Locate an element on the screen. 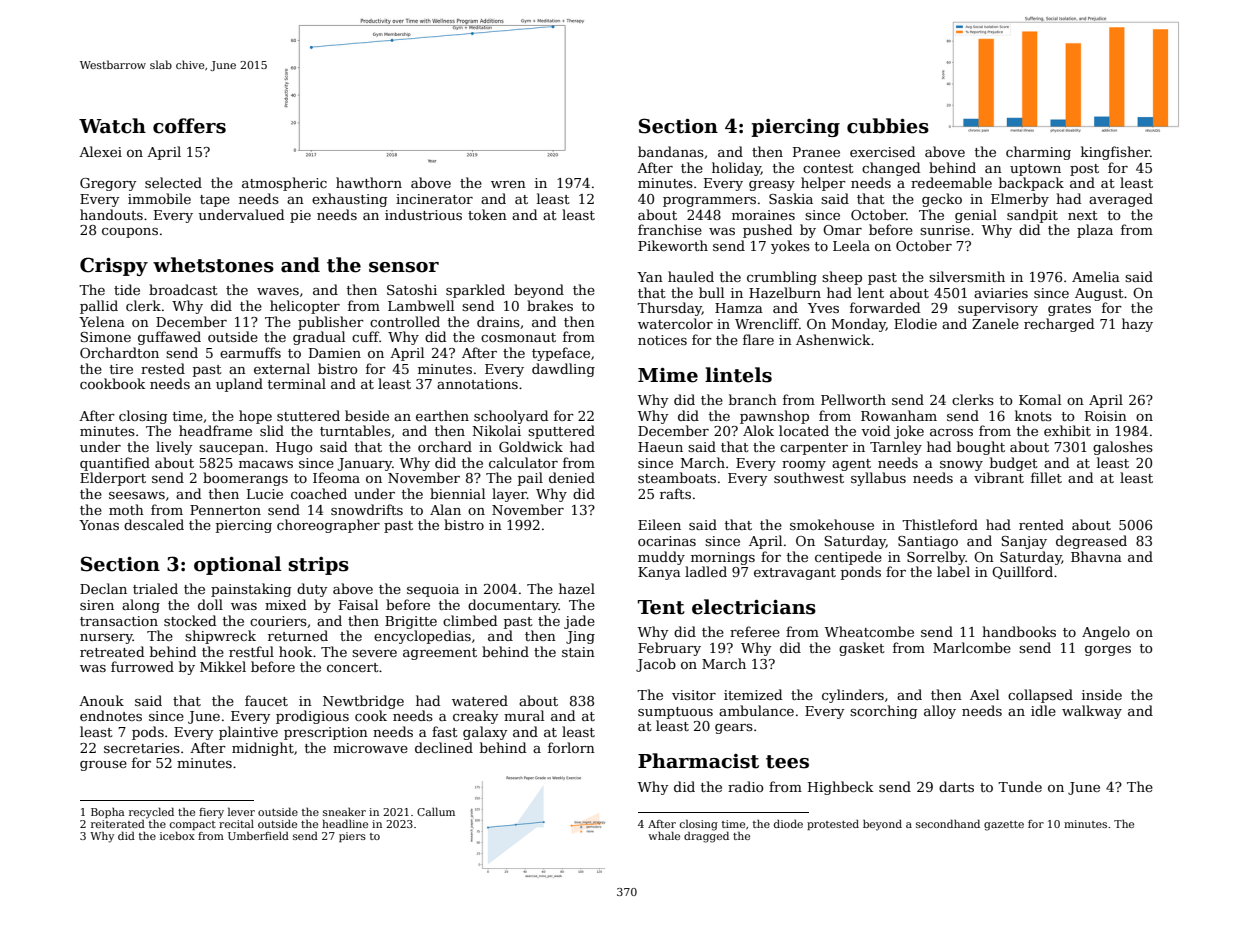 This screenshot has height=952, width=1233. ponds is located at coordinates (861, 573).
